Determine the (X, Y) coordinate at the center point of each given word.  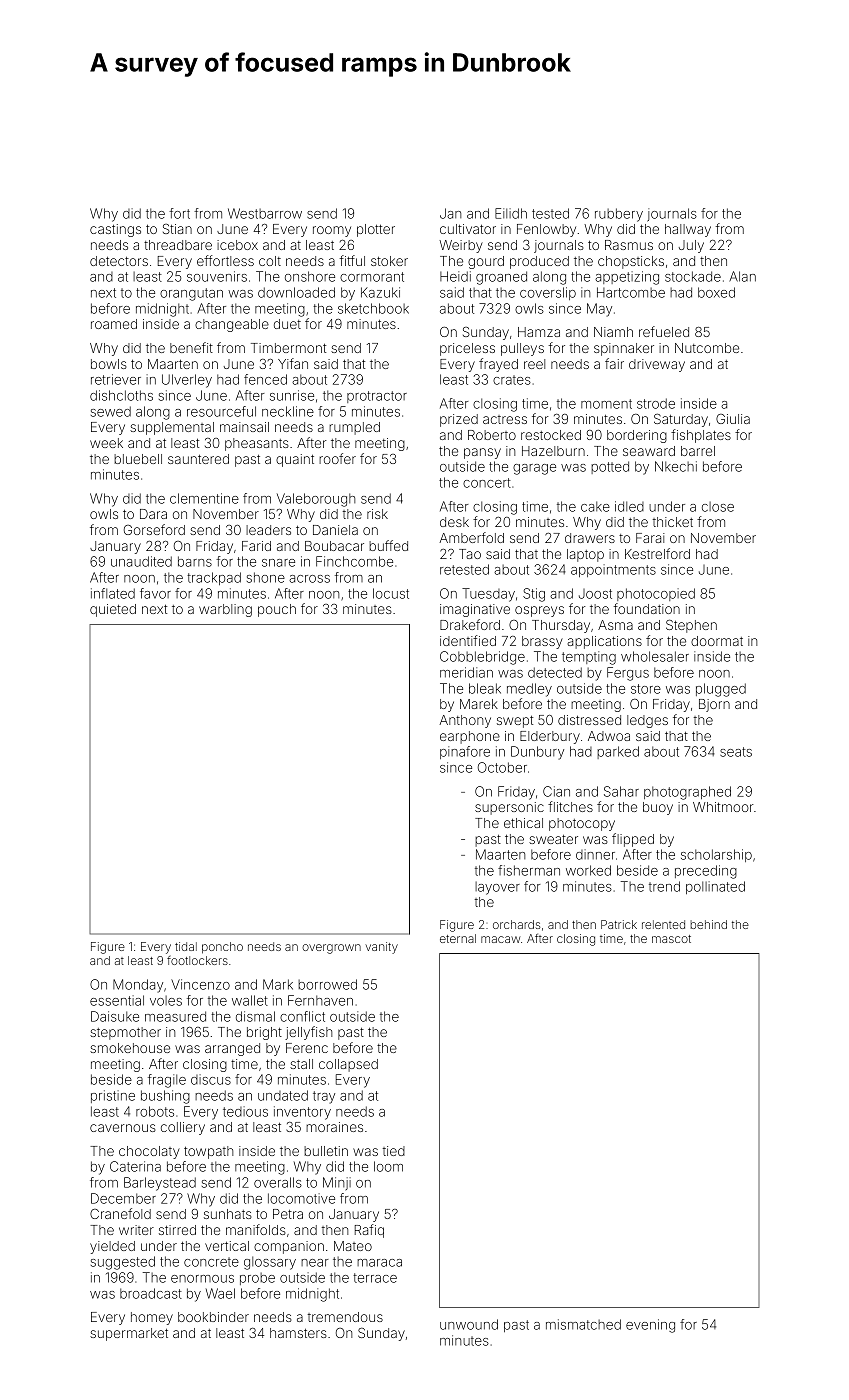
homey (152, 1318)
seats (736, 752)
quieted (113, 610)
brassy (542, 642)
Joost (595, 594)
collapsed (348, 1065)
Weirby (461, 246)
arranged (232, 1049)
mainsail (244, 427)
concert (487, 483)
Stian (177, 229)
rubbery (619, 215)
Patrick (619, 924)
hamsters (298, 1333)
